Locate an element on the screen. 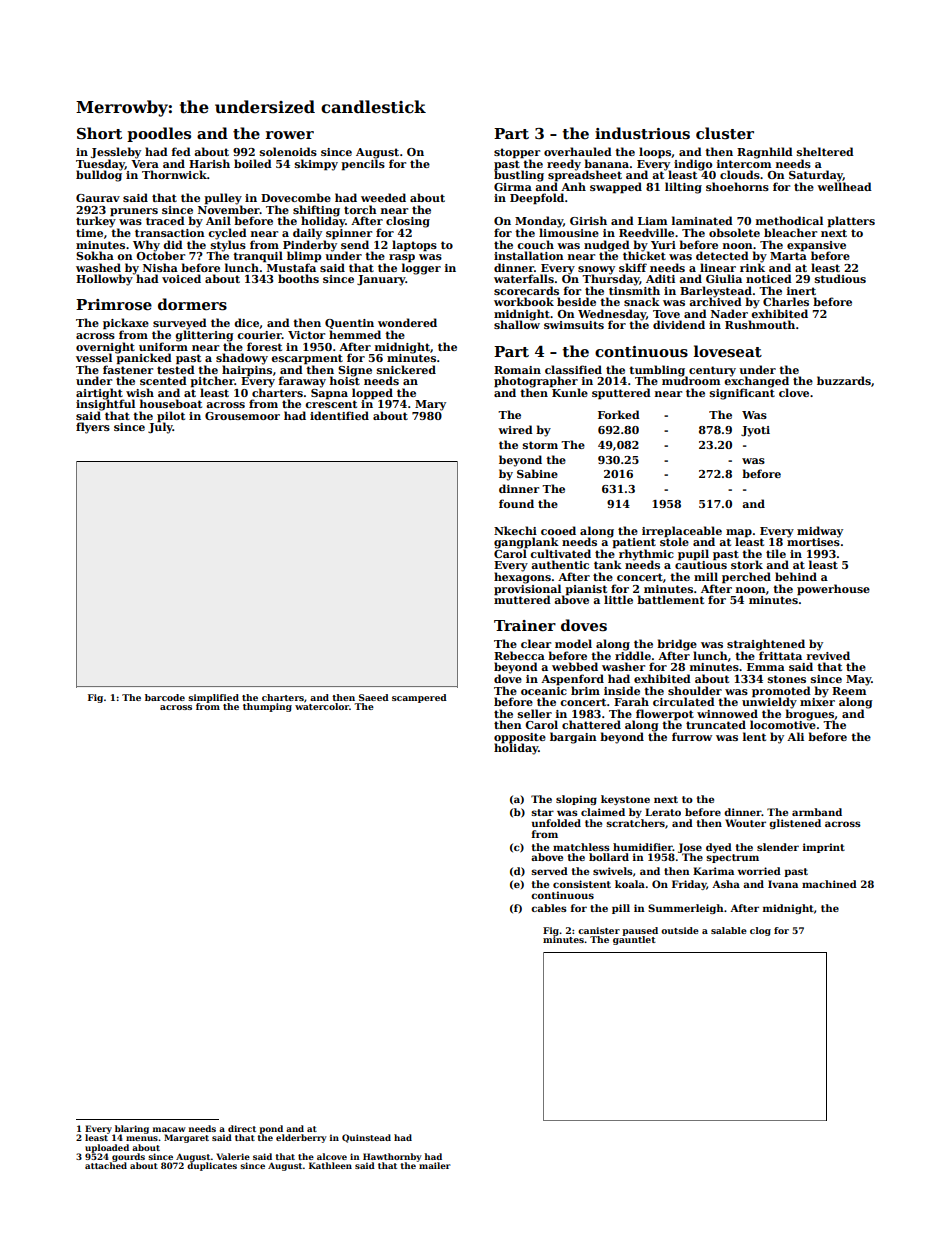 The width and height of the screenshot is (952, 1233). Gaurav is located at coordinates (98, 198).
